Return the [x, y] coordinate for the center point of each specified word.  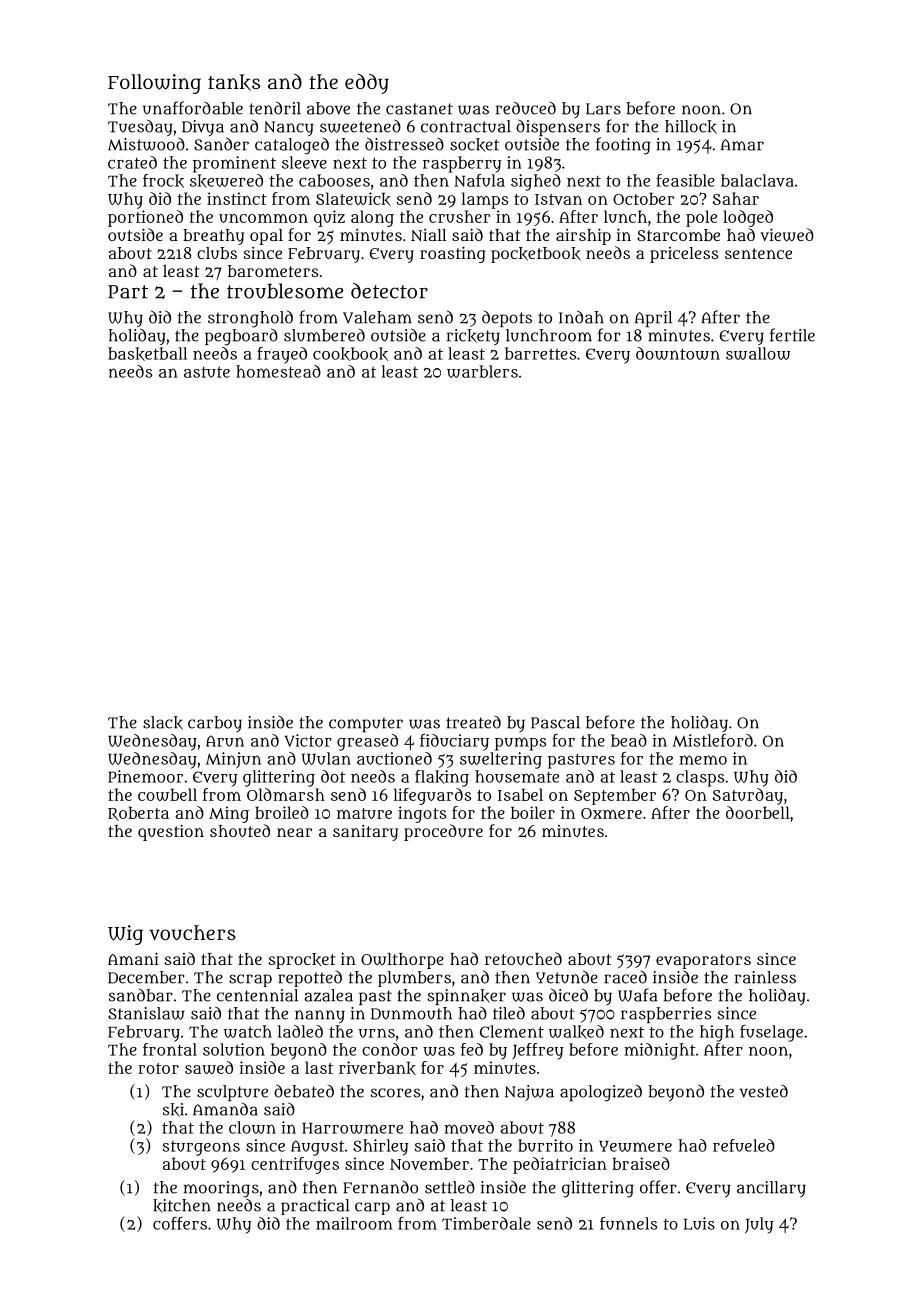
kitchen [182, 1206]
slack [163, 723]
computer [366, 724]
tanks [234, 82]
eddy [367, 84]
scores [395, 1093]
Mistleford [712, 740]
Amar [742, 145]
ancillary [771, 1189]
